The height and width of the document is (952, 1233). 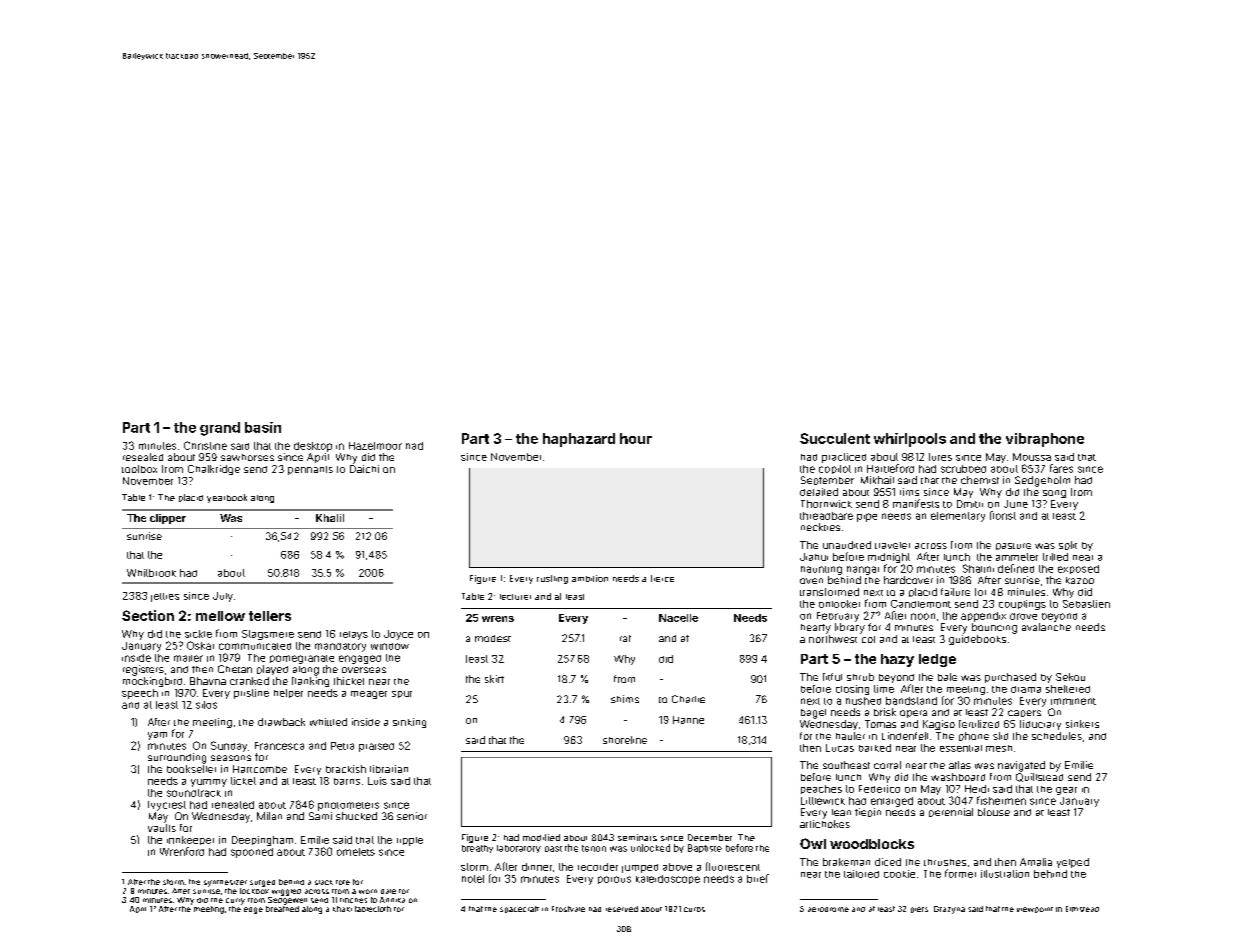 I want to click on lecturer, so click(x=515, y=597).
